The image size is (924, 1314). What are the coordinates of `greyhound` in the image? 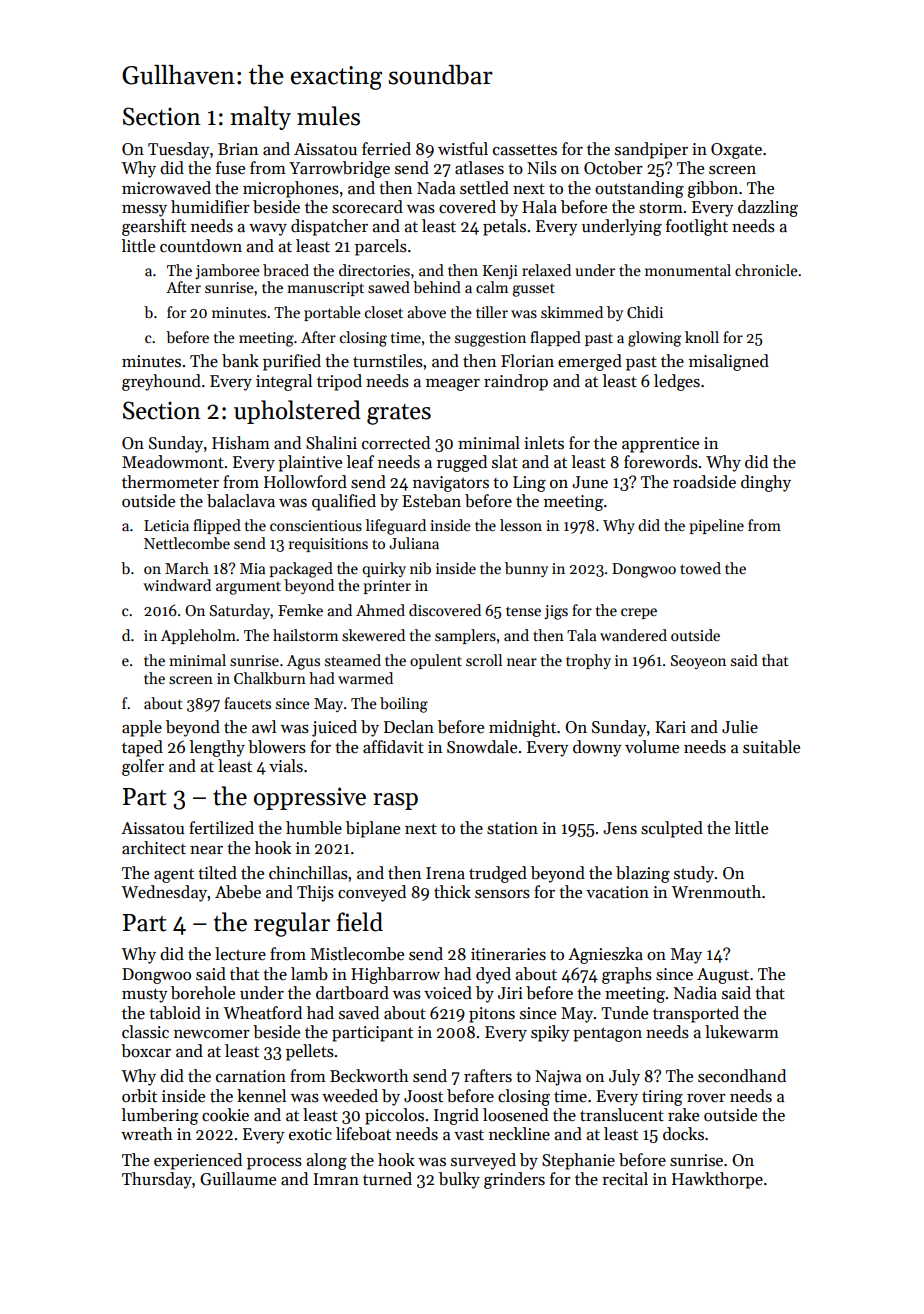 It's located at (161, 382).
